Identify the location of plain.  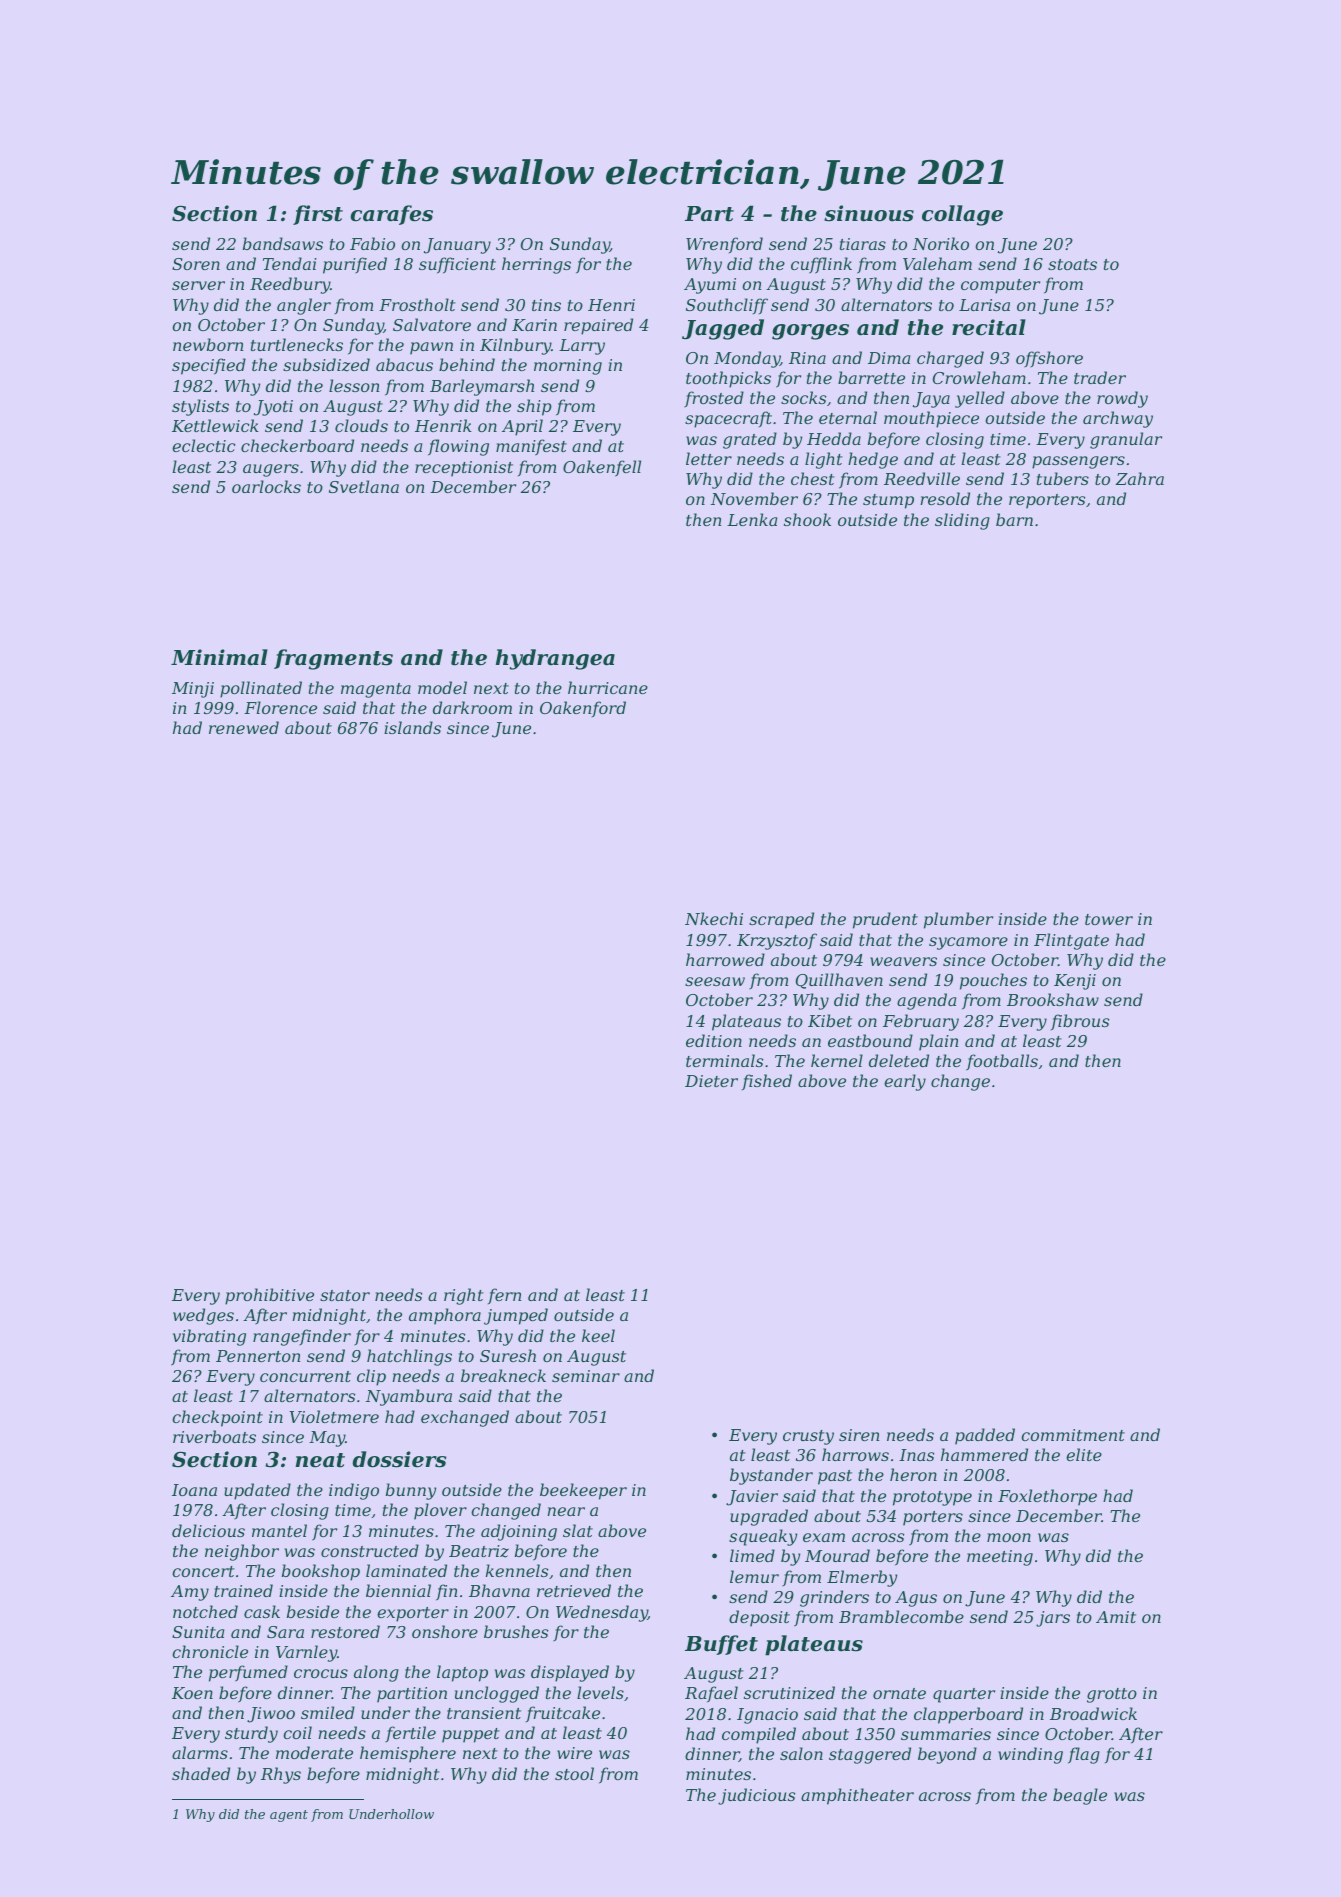
(939, 1042).
